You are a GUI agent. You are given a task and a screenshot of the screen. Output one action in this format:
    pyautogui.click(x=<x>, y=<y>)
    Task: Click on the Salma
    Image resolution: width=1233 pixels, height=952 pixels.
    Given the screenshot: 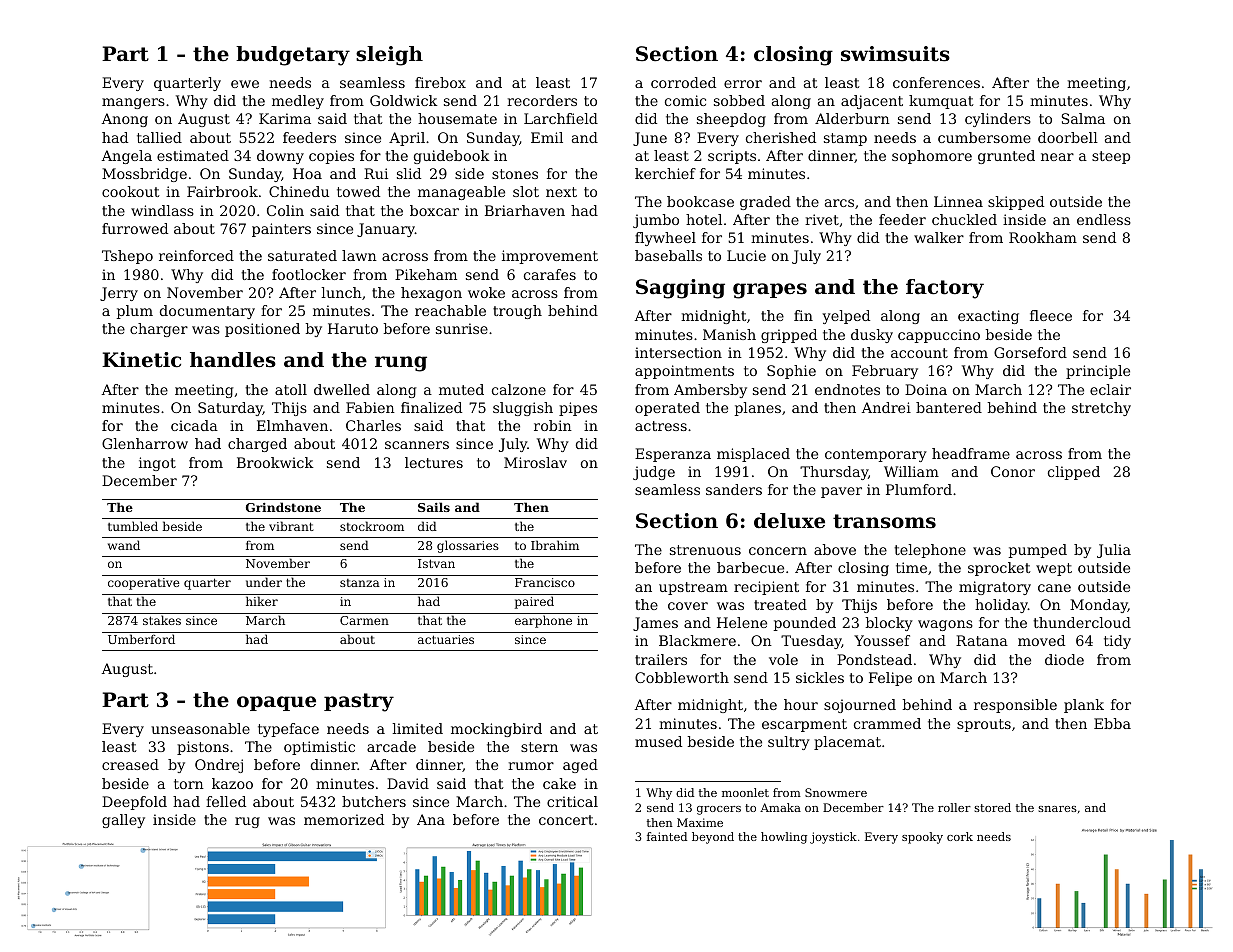 What is the action you would take?
    pyautogui.click(x=1083, y=118)
